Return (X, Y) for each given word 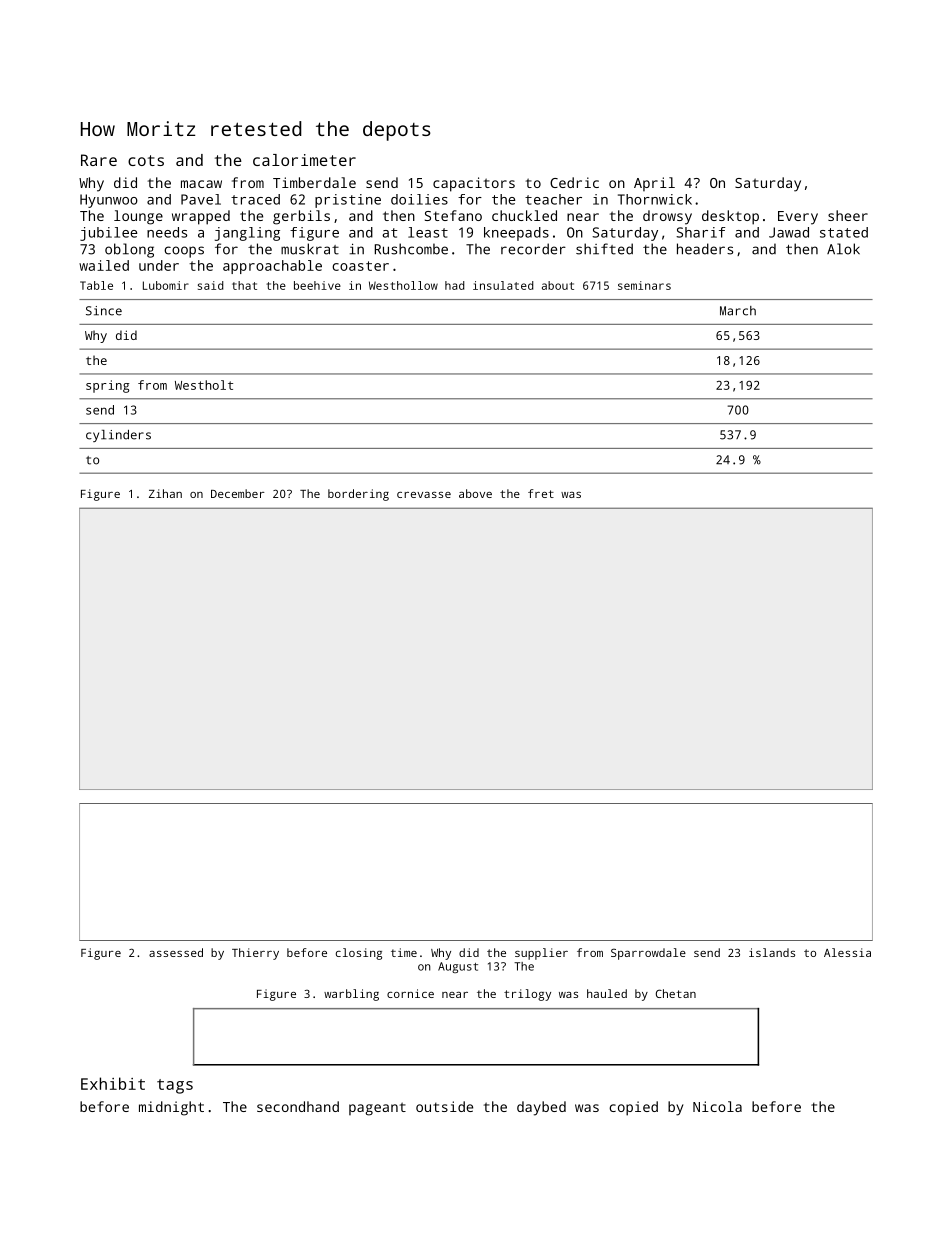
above (475, 493)
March (738, 311)
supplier (541, 954)
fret (541, 493)
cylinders (118, 436)
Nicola (717, 1106)
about (558, 285)
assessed (176, 952)
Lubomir (166, 285)
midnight (171, 1108)
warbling (351, 995)
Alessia (847, 952)
